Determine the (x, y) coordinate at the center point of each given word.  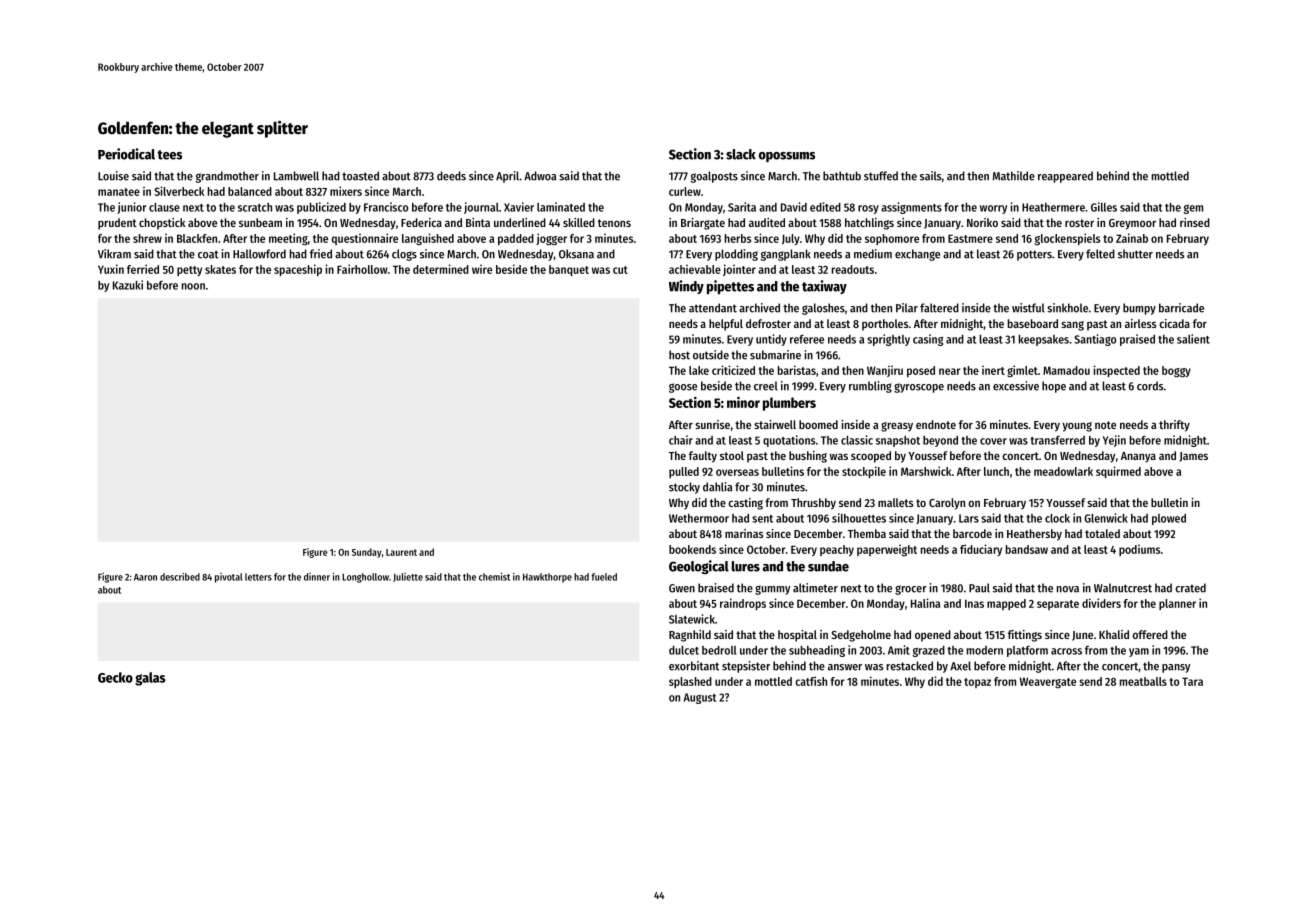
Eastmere (970, 238)
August (699, 698)
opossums (787, 157)
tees (169, 155)
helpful (726, 325)
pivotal (229, 578)
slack (741, 154)
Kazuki (128, 285)
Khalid (1114, 634)
